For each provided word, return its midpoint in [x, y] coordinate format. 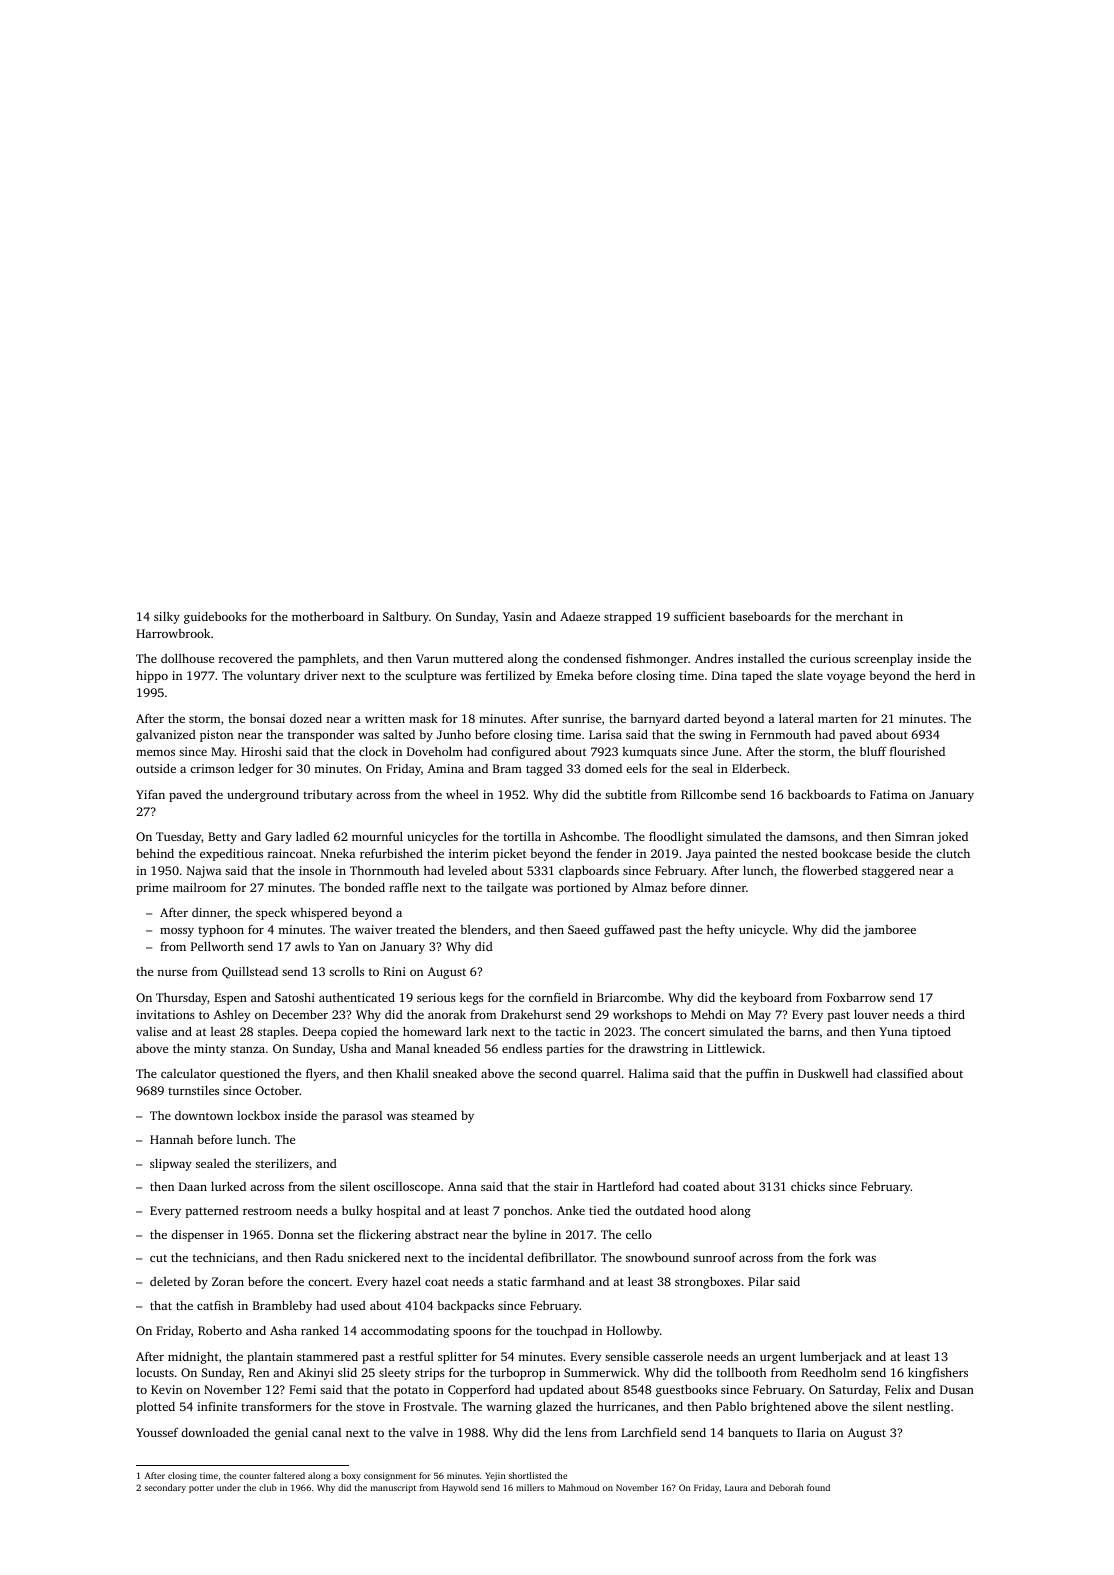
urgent [778, 1358]
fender [614, 853]
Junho [454, 734]
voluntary [273, 677]
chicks [808, 1186]
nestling [928, 1408]
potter [201, 1489]
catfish [215, 1305]
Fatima [889, 794]
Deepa [320, 1033]
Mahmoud [578, 1487]
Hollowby [633, 1331]
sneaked [455, 1073]
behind [155, 853]
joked [952, 838]
